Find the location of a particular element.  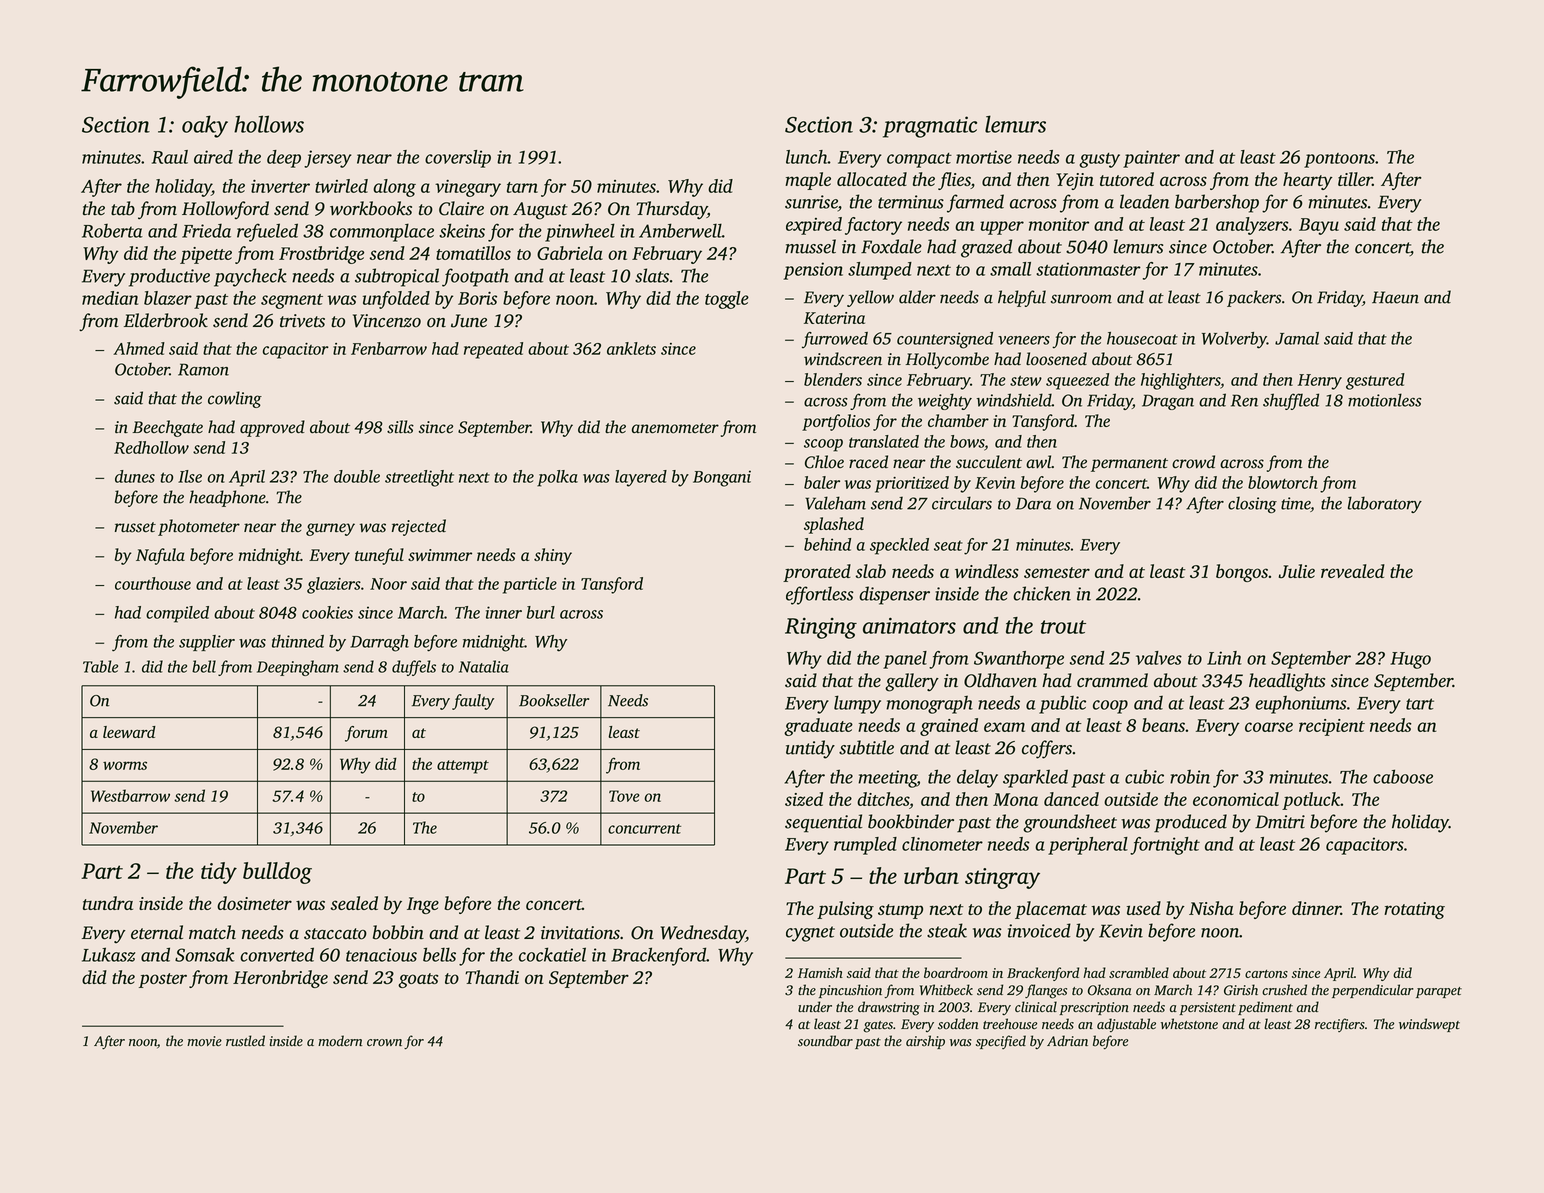

leeward is located at coordinates (129, 732).
